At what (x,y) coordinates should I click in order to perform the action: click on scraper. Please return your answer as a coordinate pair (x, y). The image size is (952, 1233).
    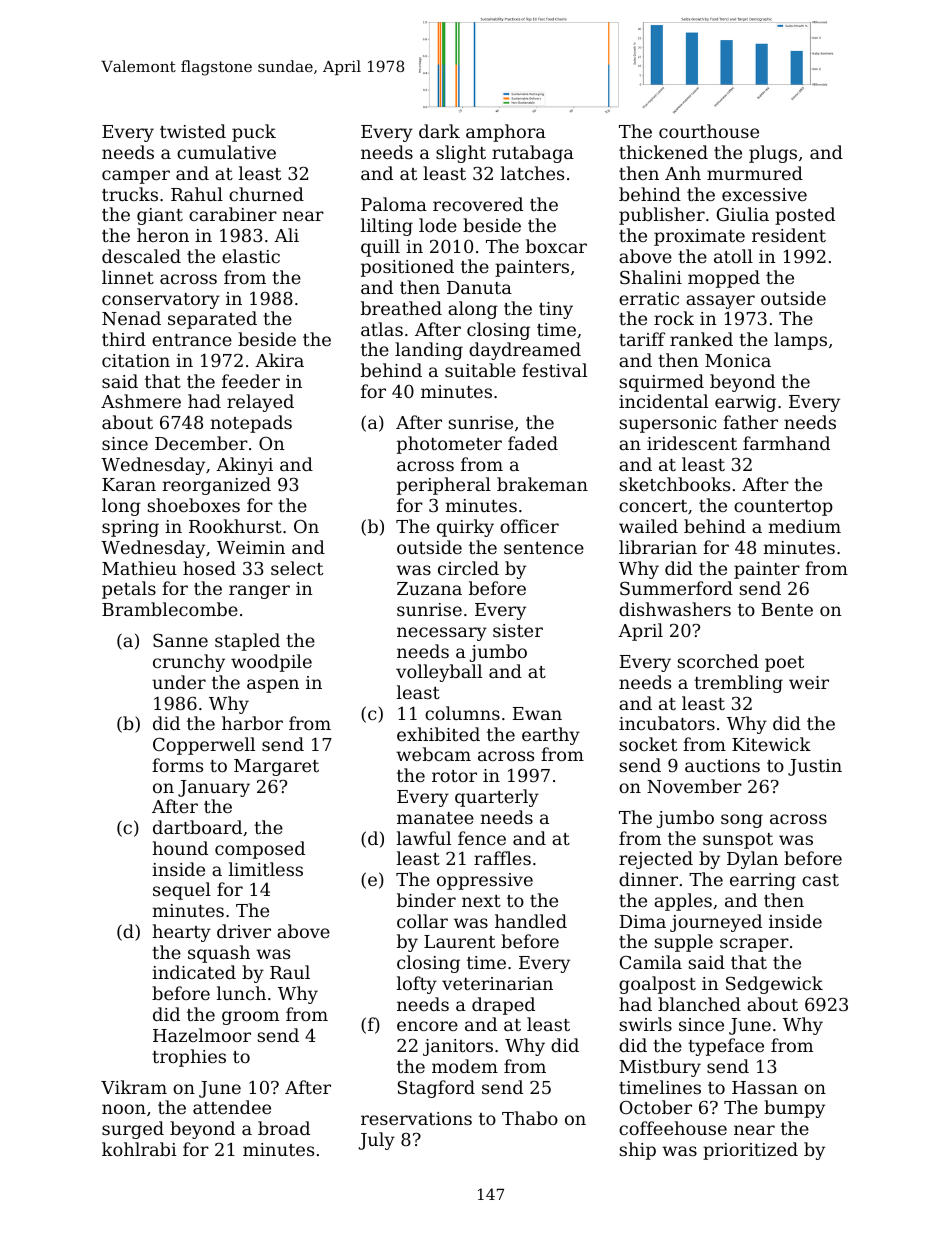
    Looking at the image, I should click on (754, 945).
